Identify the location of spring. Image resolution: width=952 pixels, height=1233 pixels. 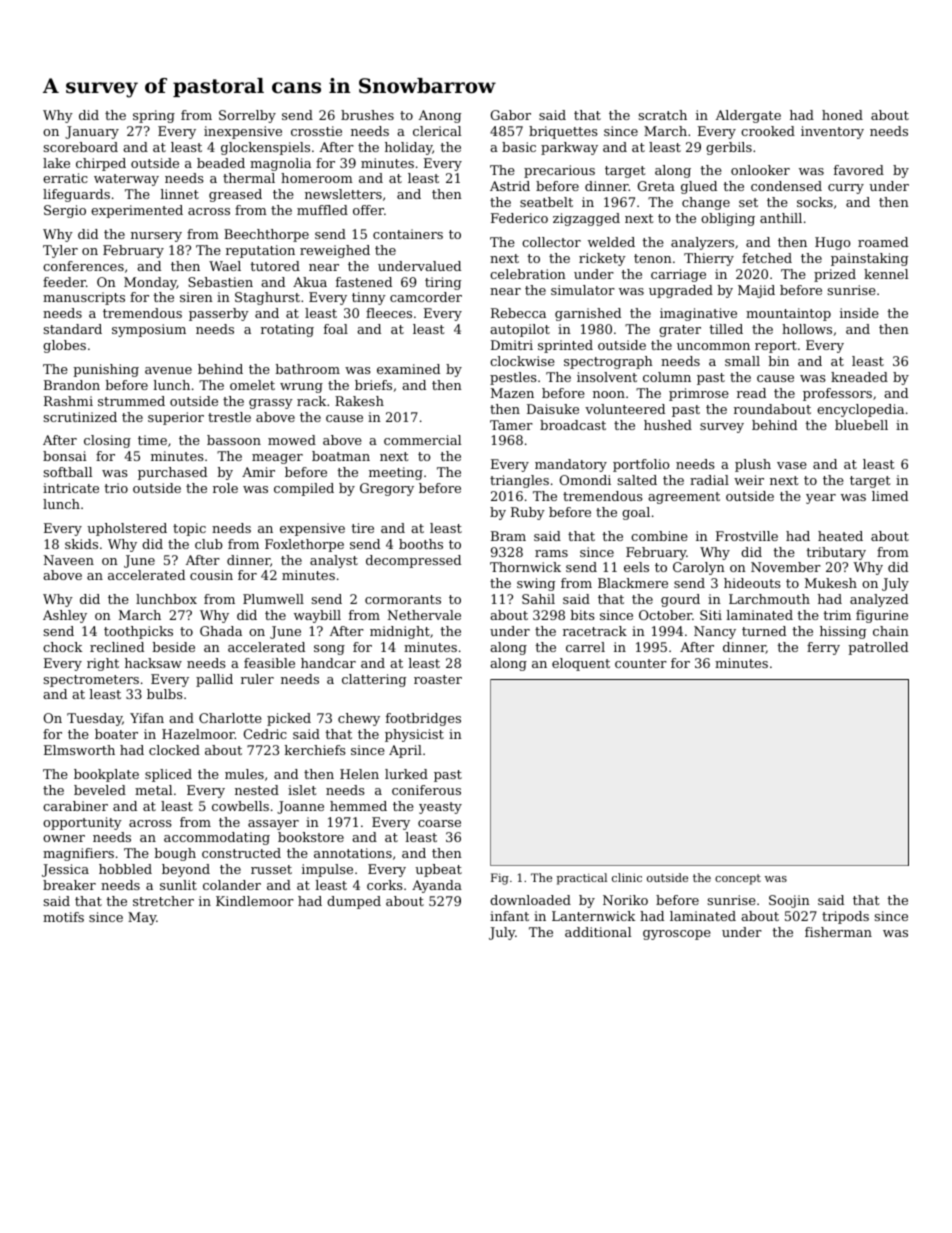
(154, 116).
